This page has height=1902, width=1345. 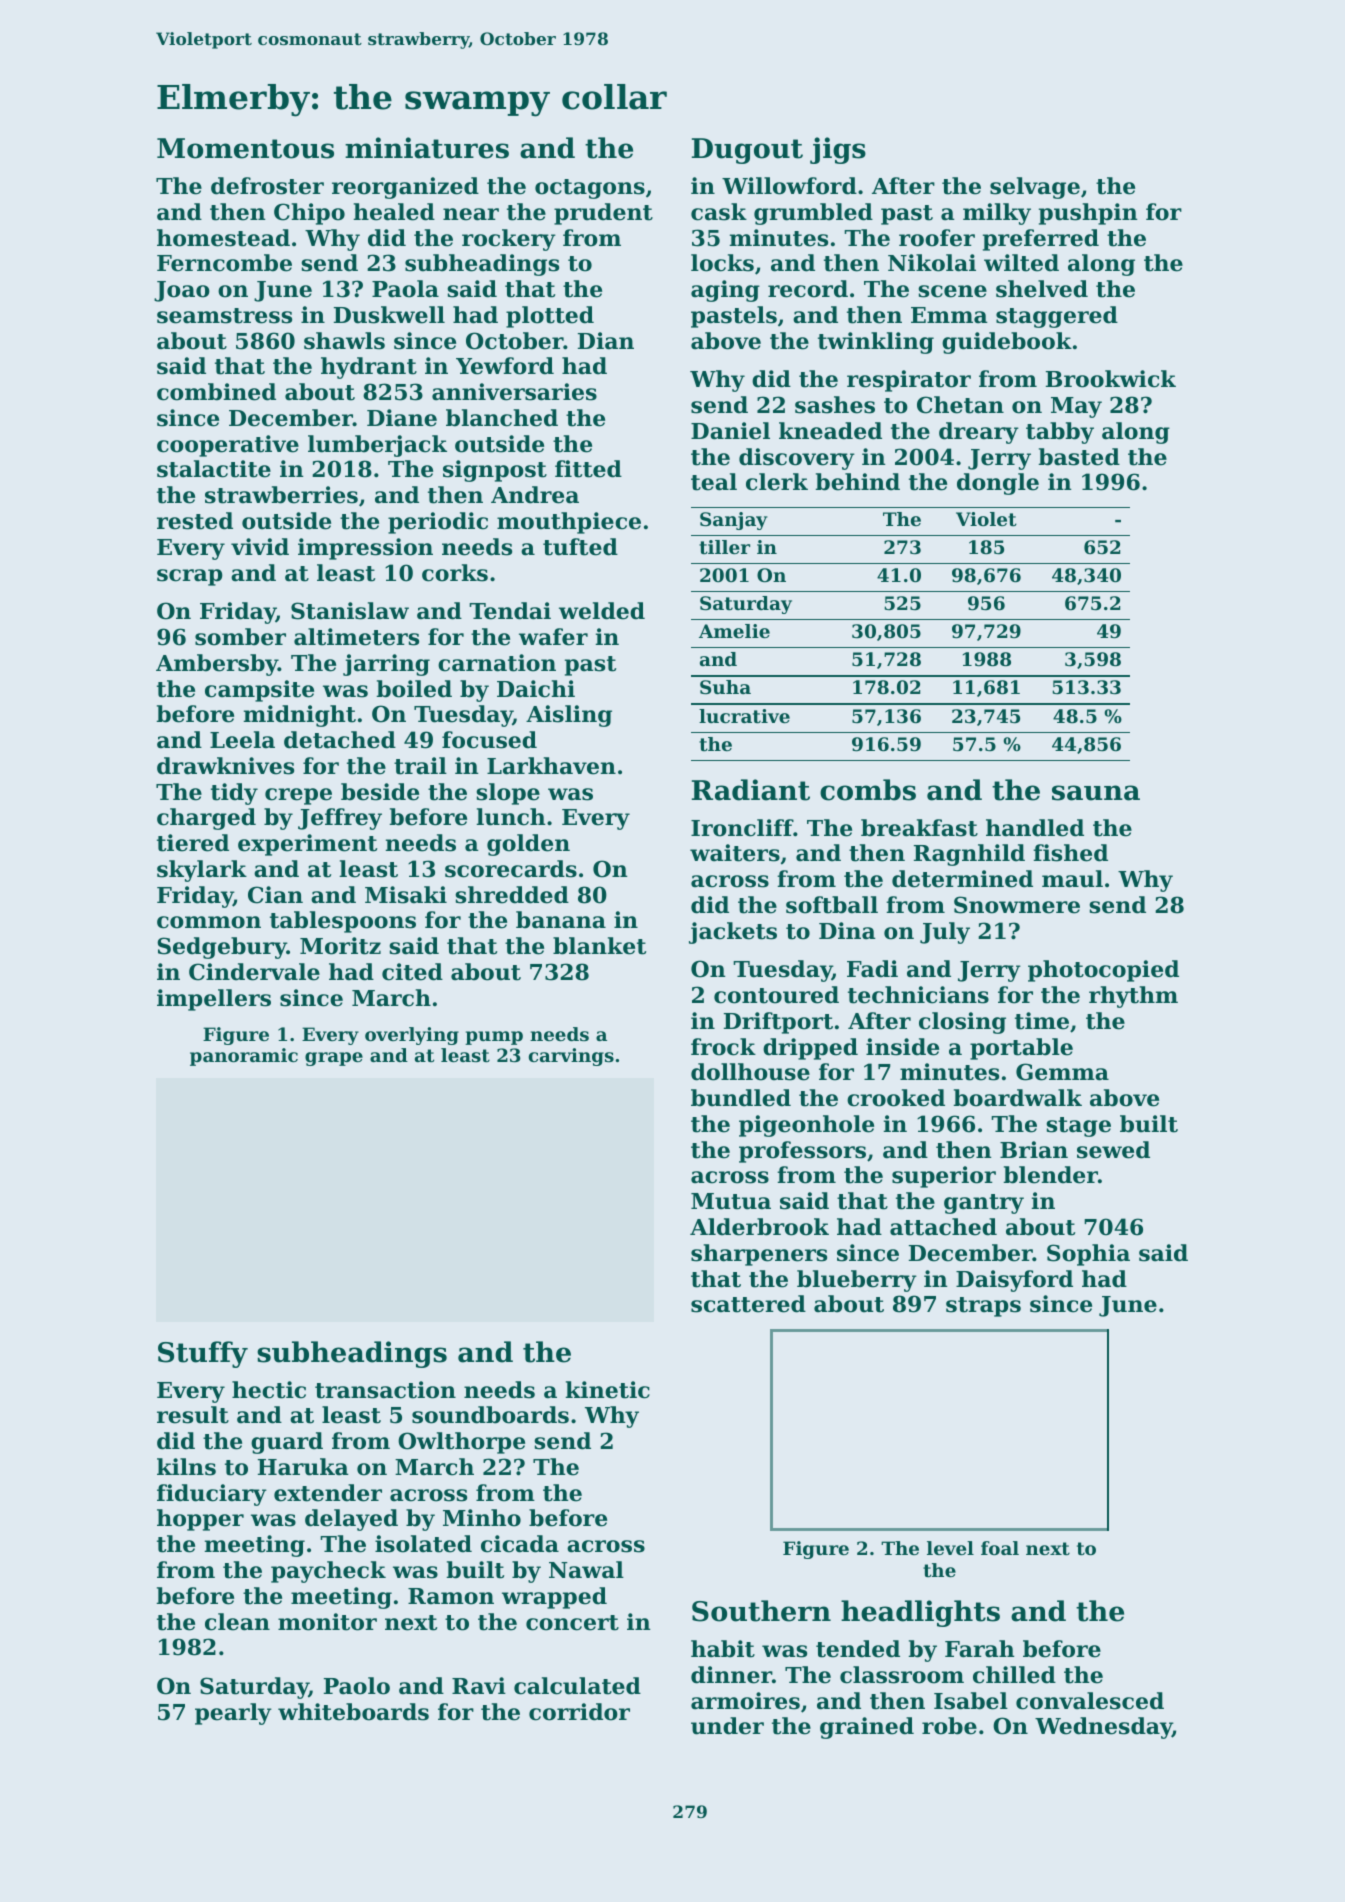 I want to click on basted, so click(x=1079, y=457).
